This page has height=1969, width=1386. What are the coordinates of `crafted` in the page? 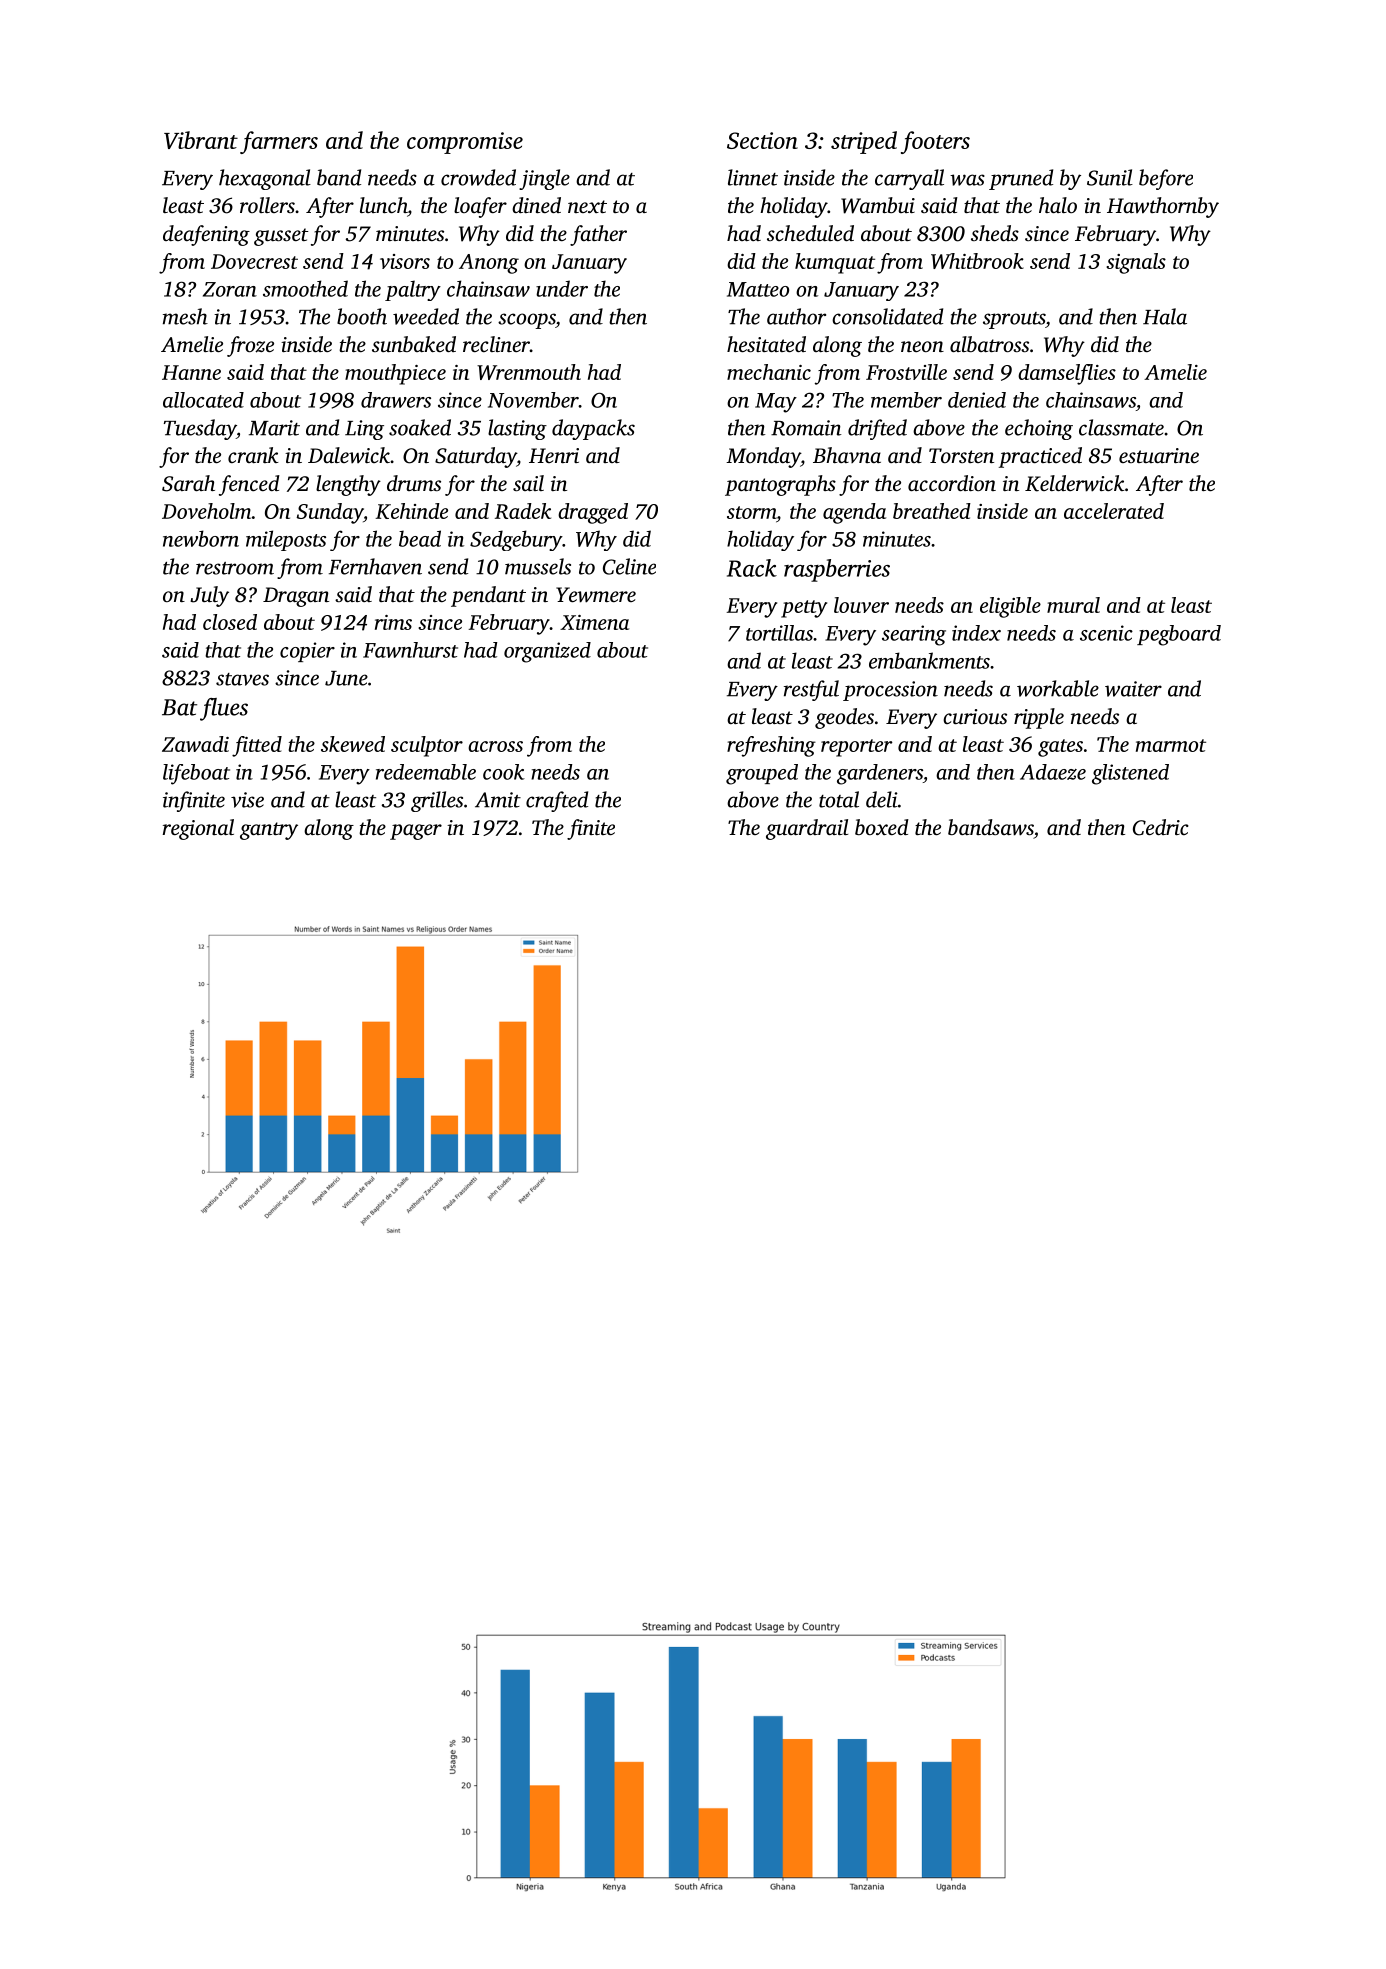 It's located at (557, 801).
